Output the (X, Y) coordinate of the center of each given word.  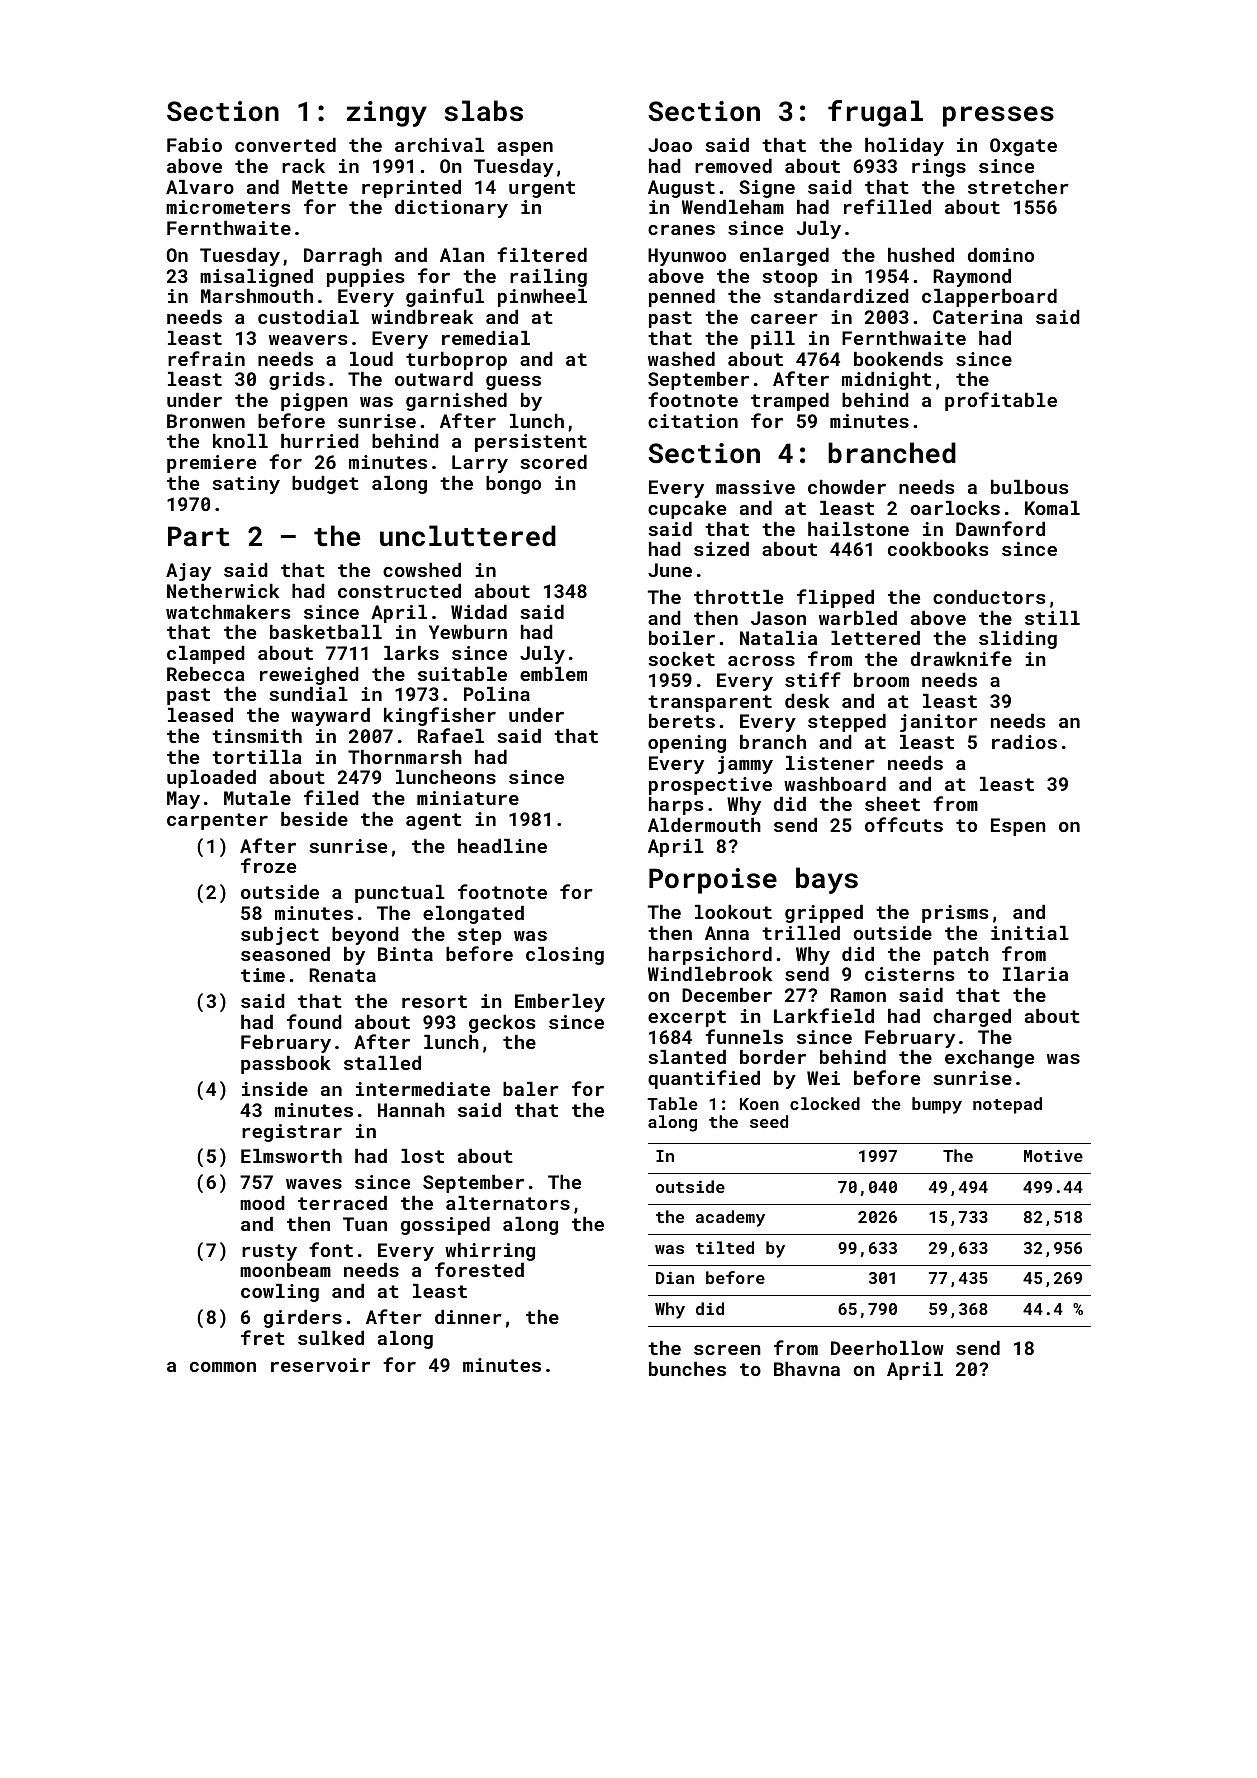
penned (682, 298)
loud (371, 359)
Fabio (194, 145)
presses (998, 116)
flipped (835, 598)
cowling (280, 1293)
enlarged (784, 257)
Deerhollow (887, 1348)
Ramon (858, 995)
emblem (553, 674)
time (263, 975)
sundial (308, 694)
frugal (875, 113)
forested (479, 1269)
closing (565, 956)
